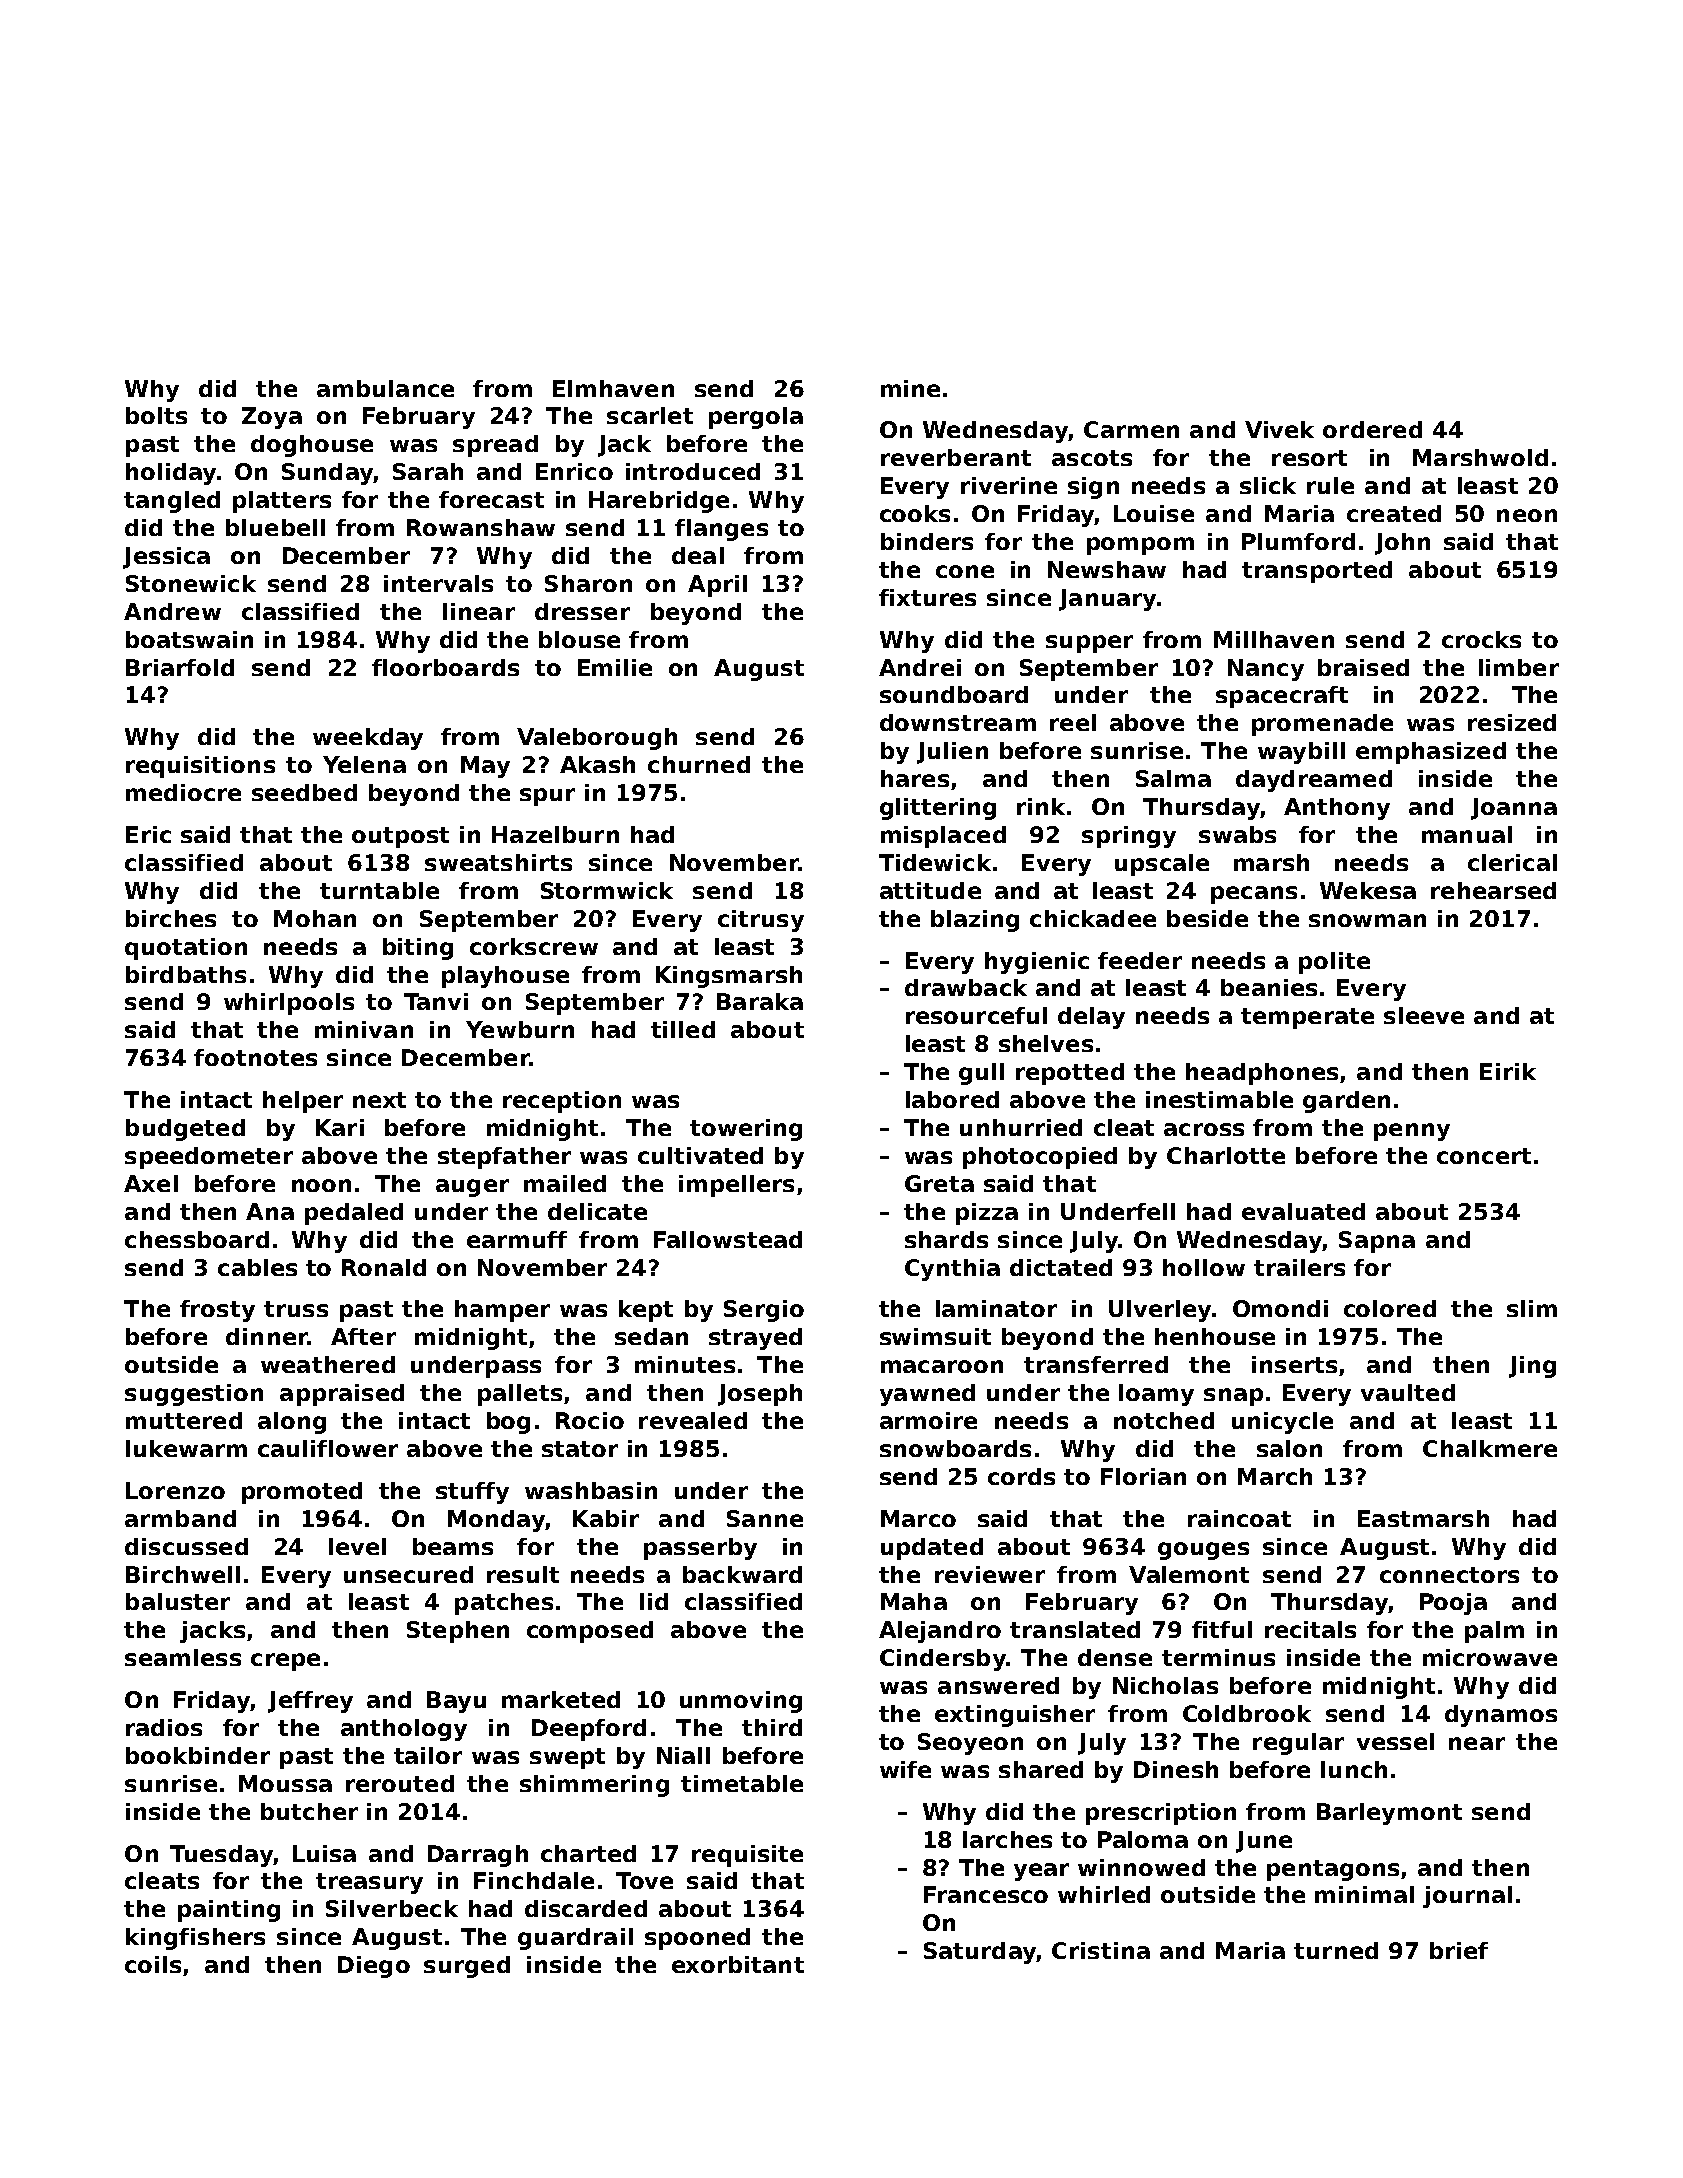  I want to click on along, so click(292, 1423).
